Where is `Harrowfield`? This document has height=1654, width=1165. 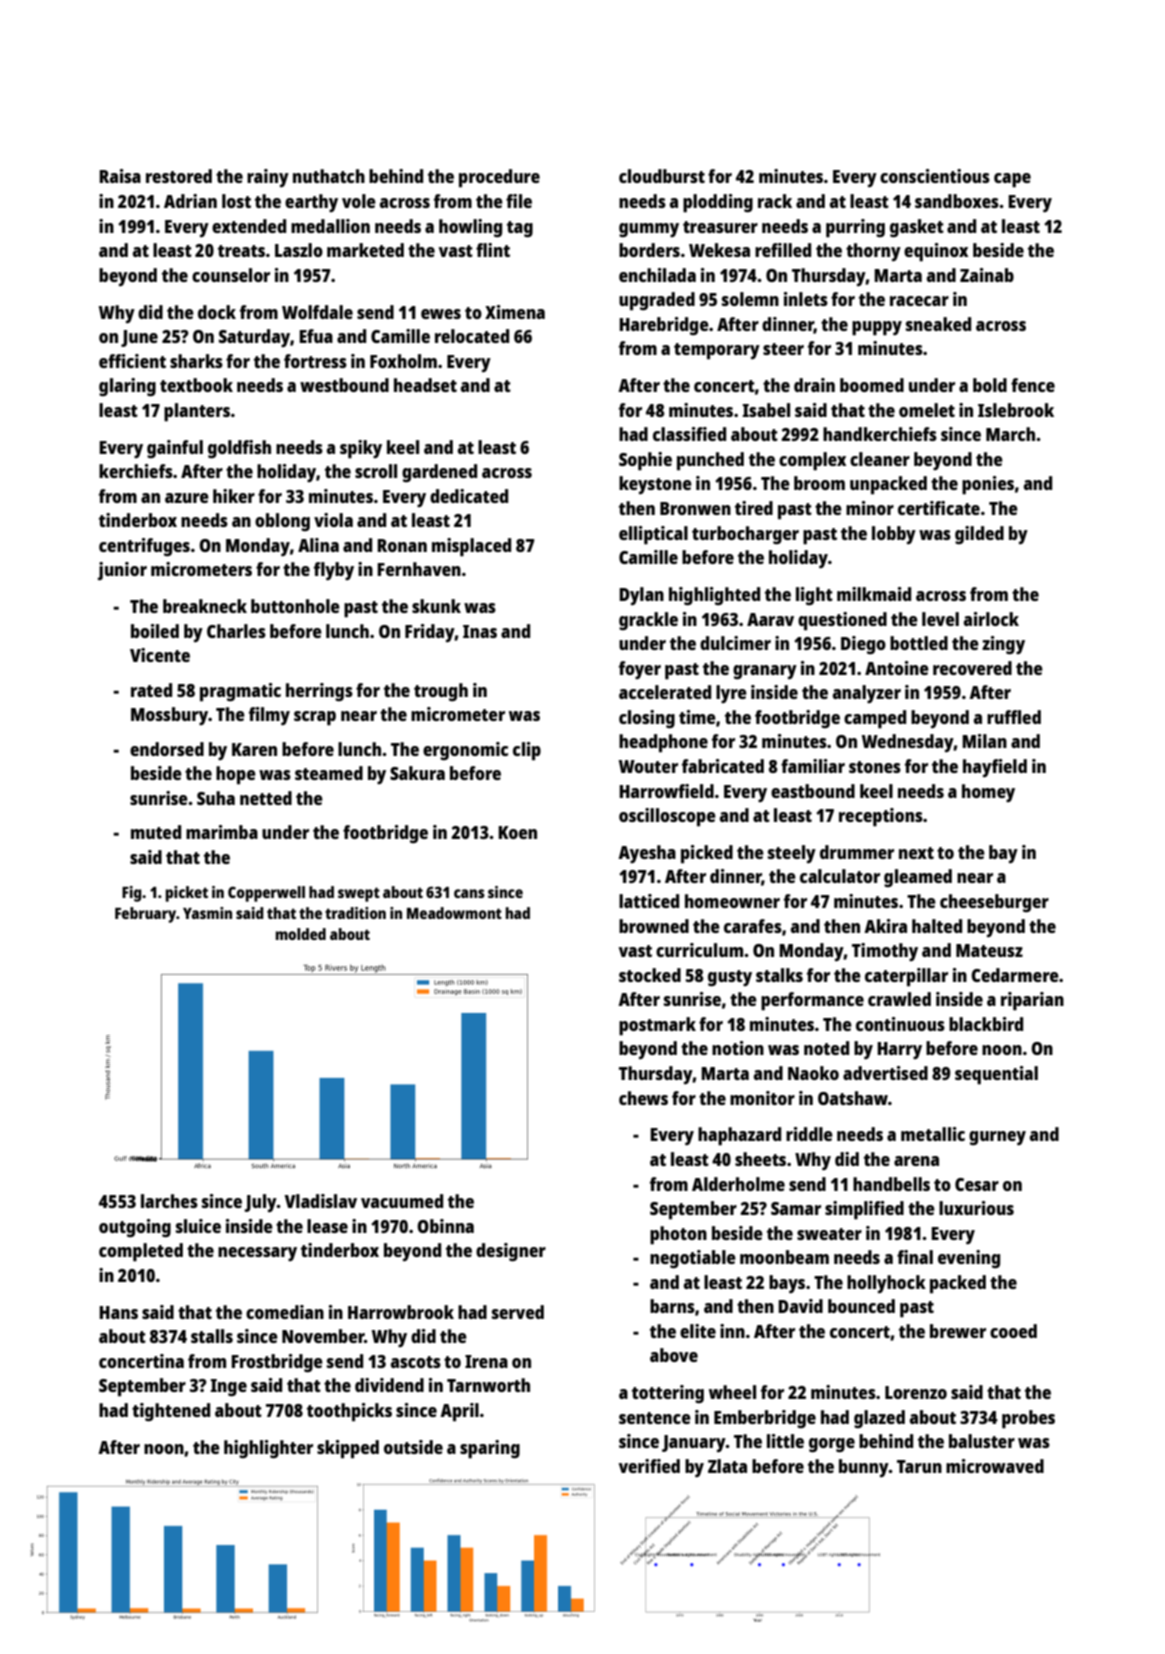 Harrowfield is located at coordinates (666, 791).
